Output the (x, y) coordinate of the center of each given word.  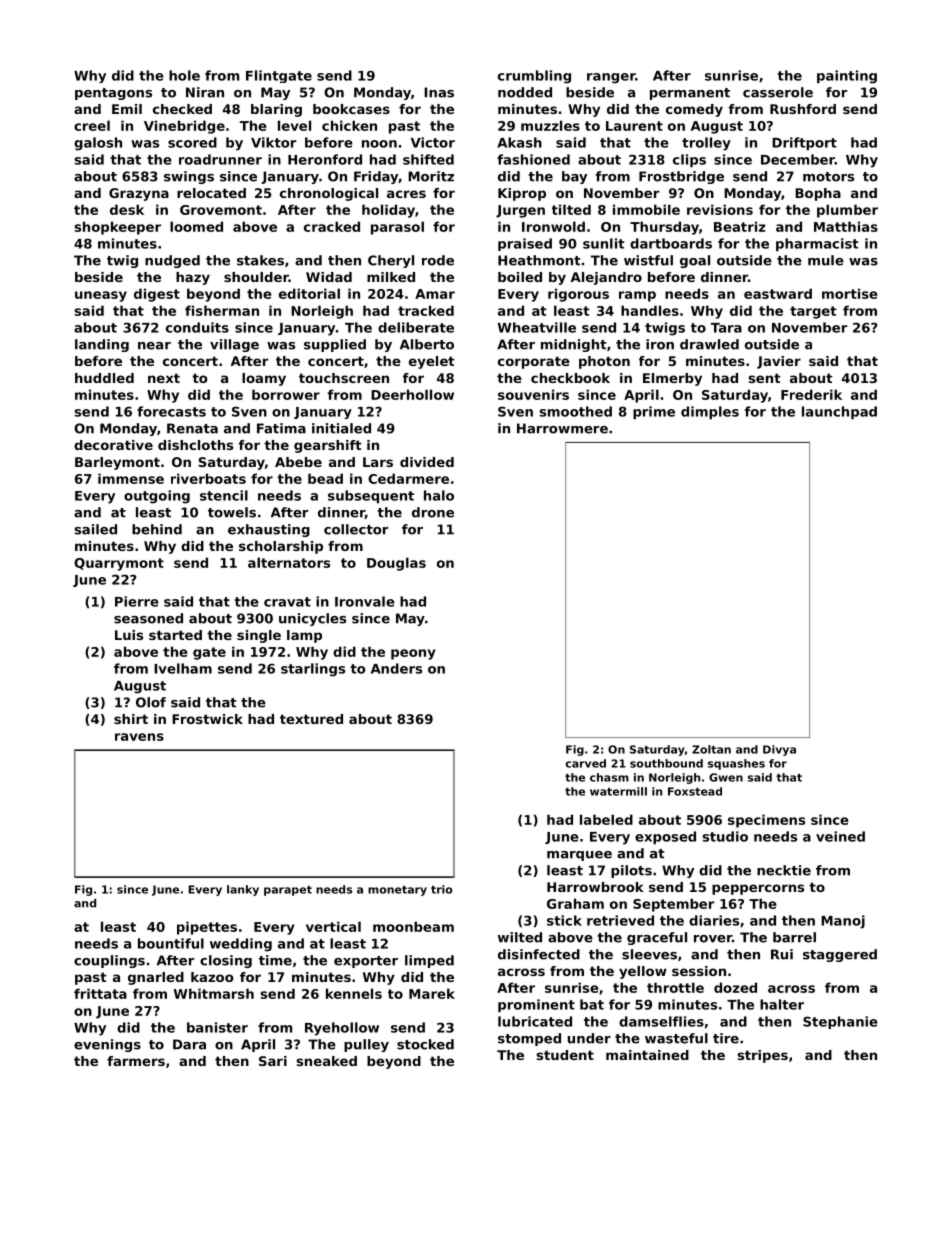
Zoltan (711, 749)
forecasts (171, 411)
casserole (778, 92)
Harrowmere (562, 428)
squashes (736, 764)
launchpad (839, 413)
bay (574, 177)
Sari (273, 1061)
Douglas (396, 564)
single (259, 636)
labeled (606, 819)
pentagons (113, 94)
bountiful (171, 943)
